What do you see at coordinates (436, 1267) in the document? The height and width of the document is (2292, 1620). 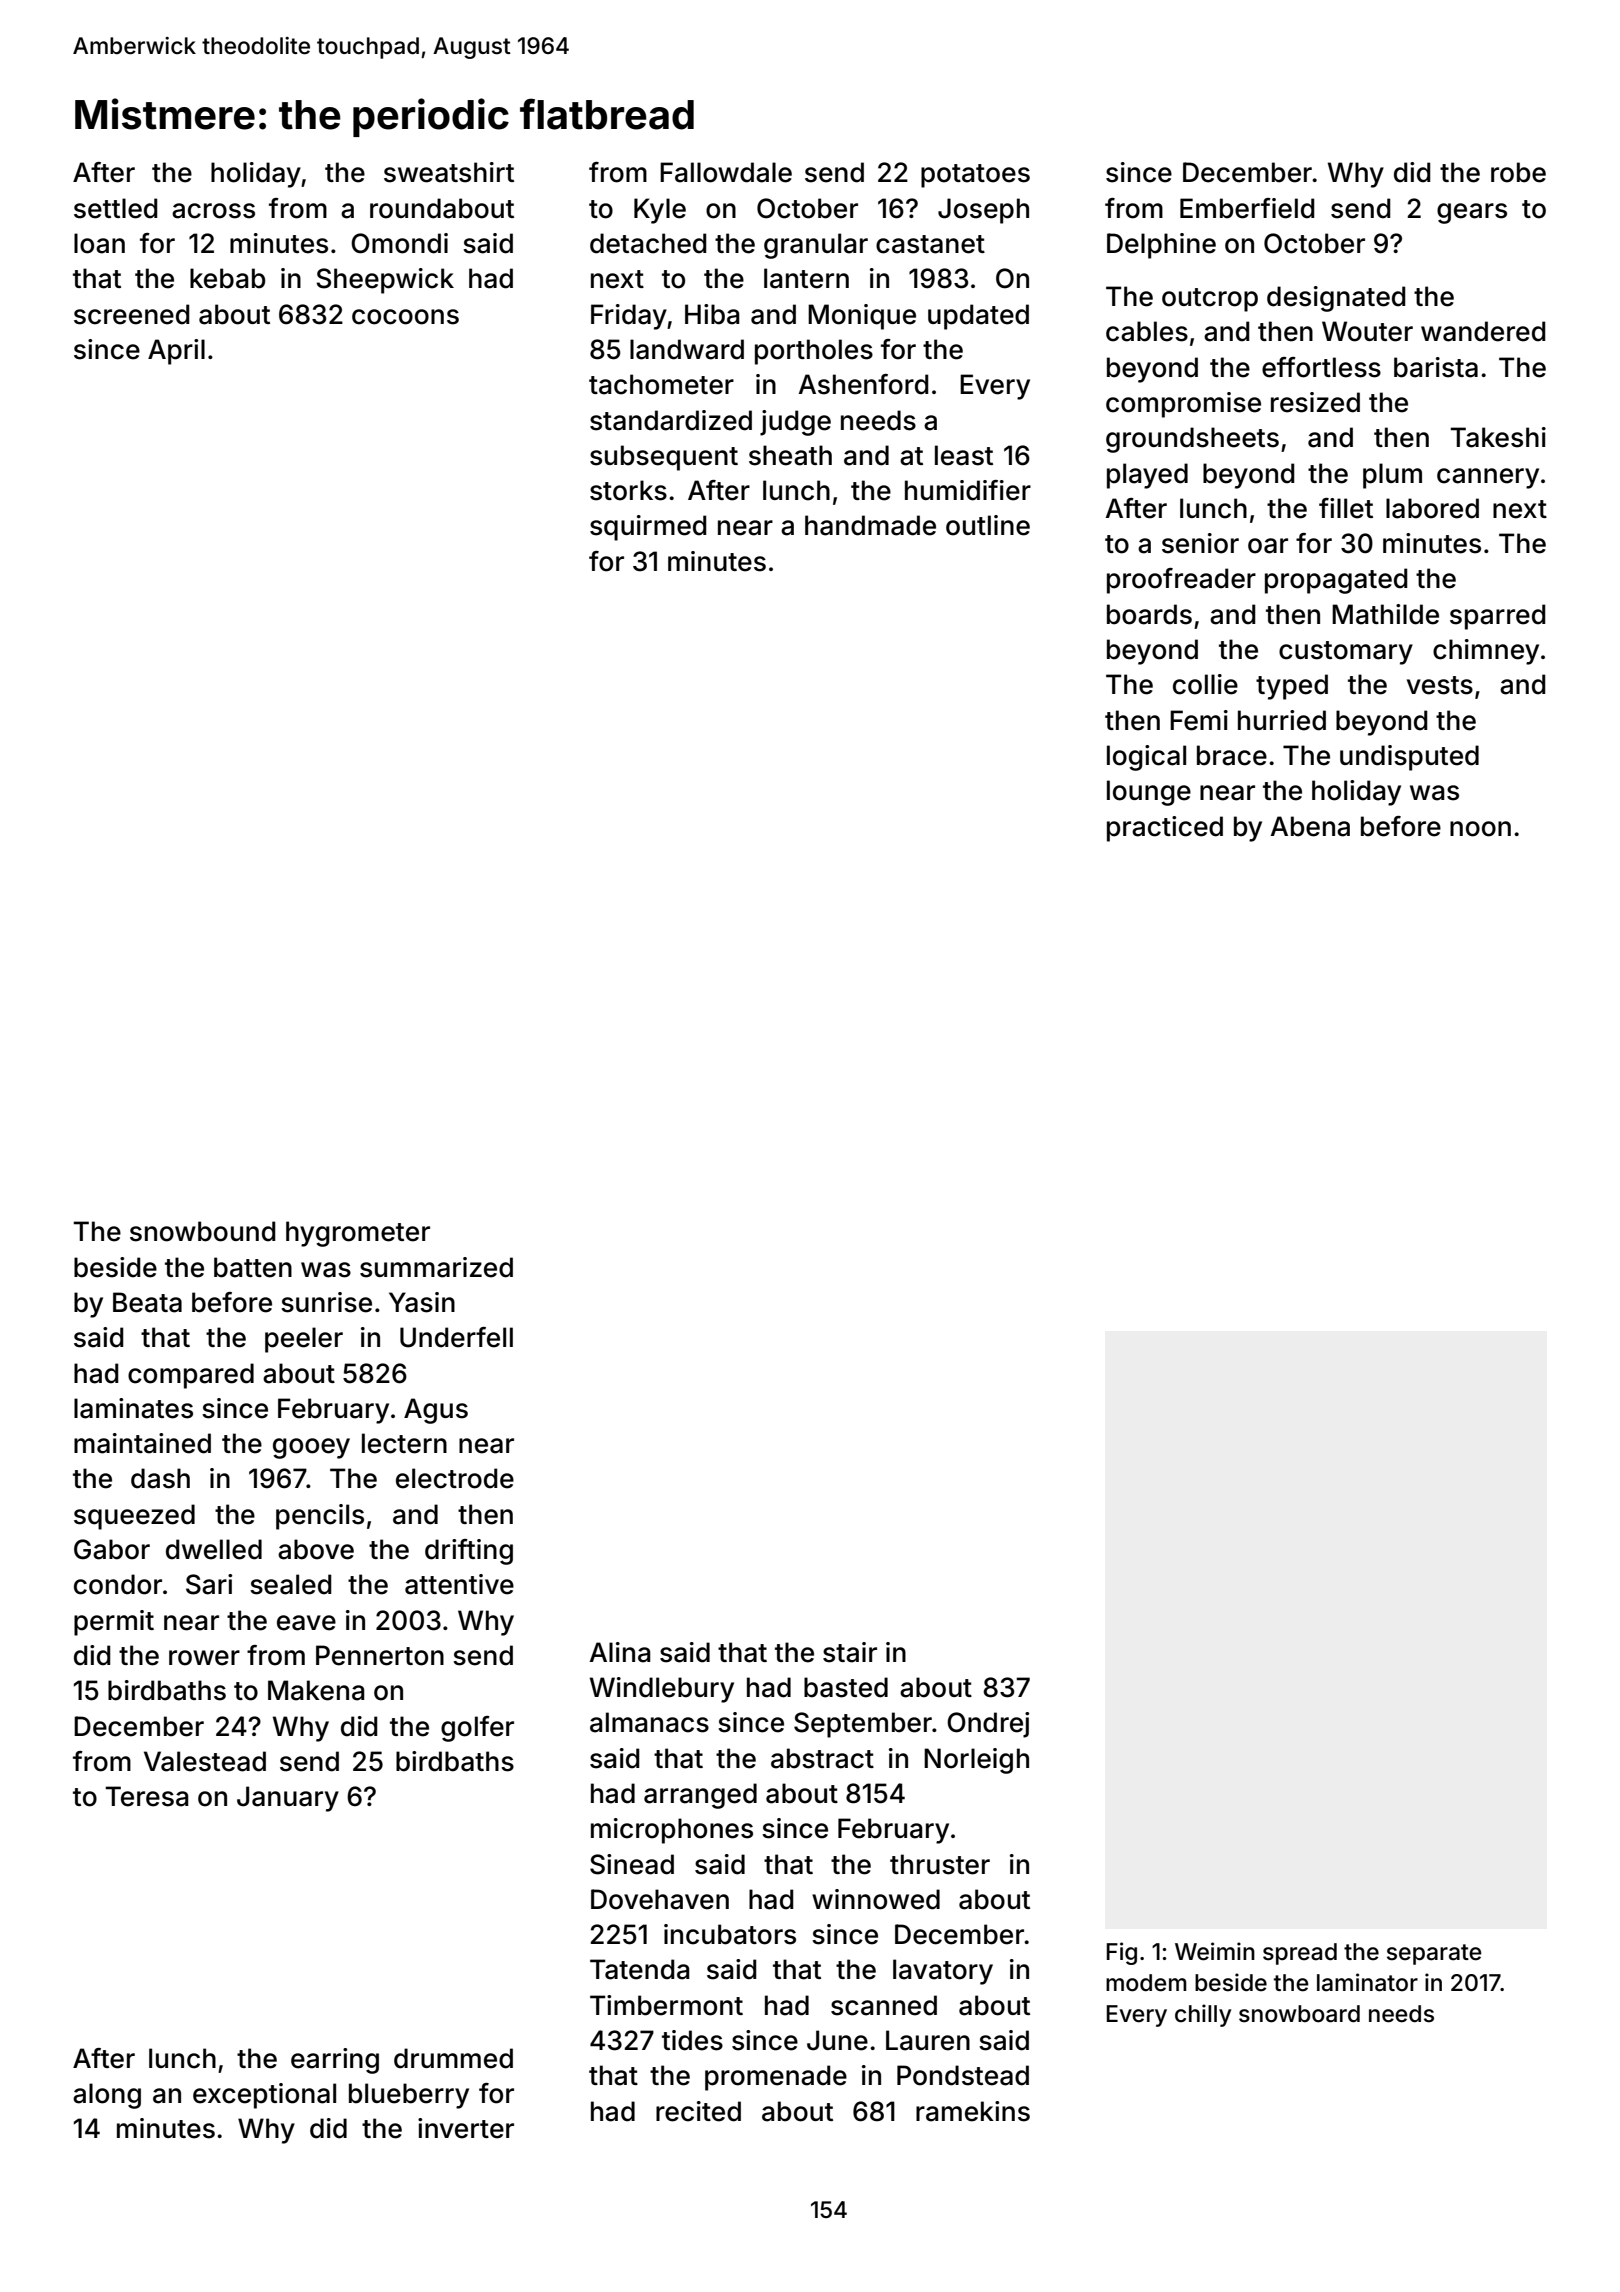 I see `summarized` at bounding box center [436, 1267].
